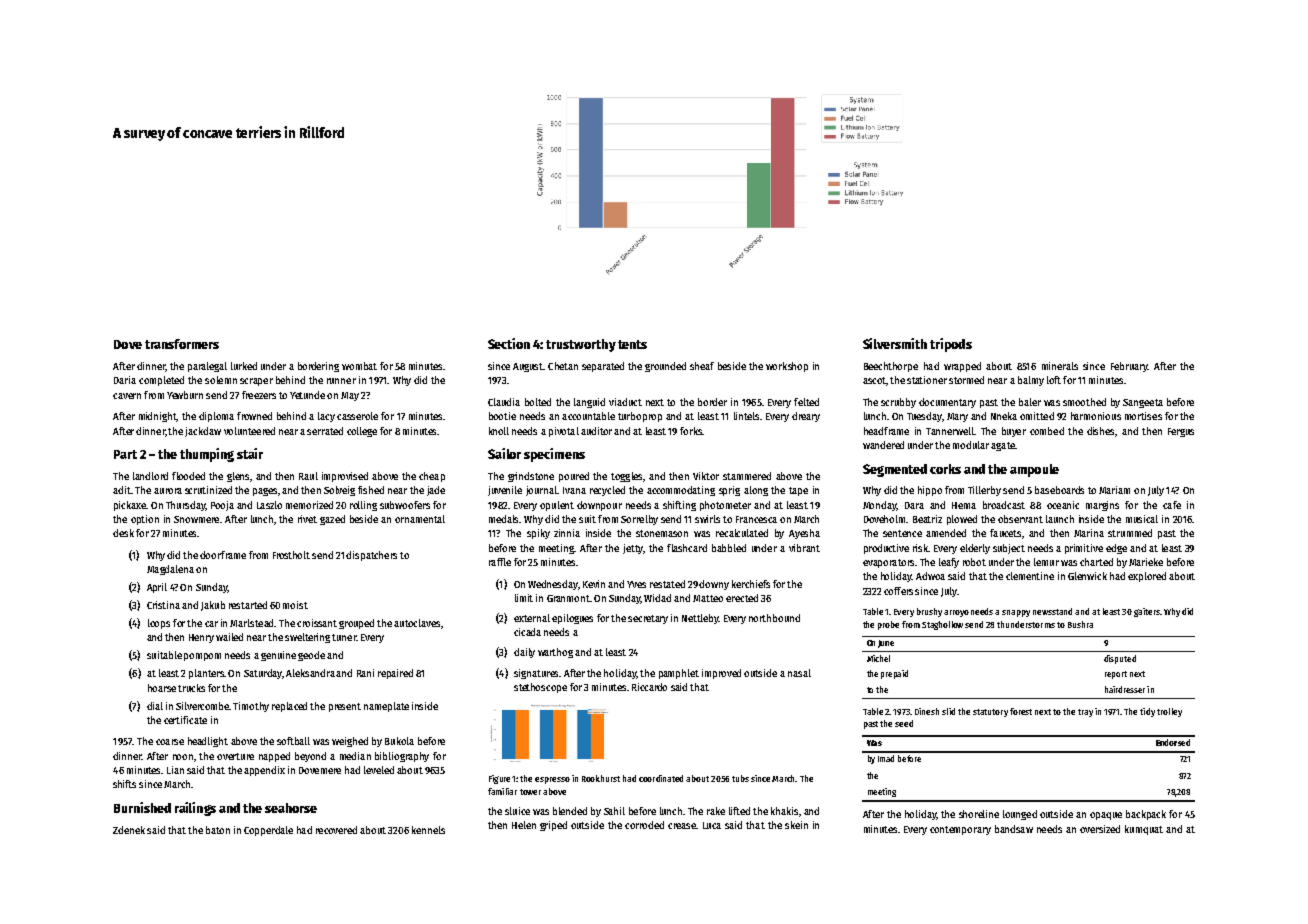  I want to click on seahorse, so click(291, 808).
